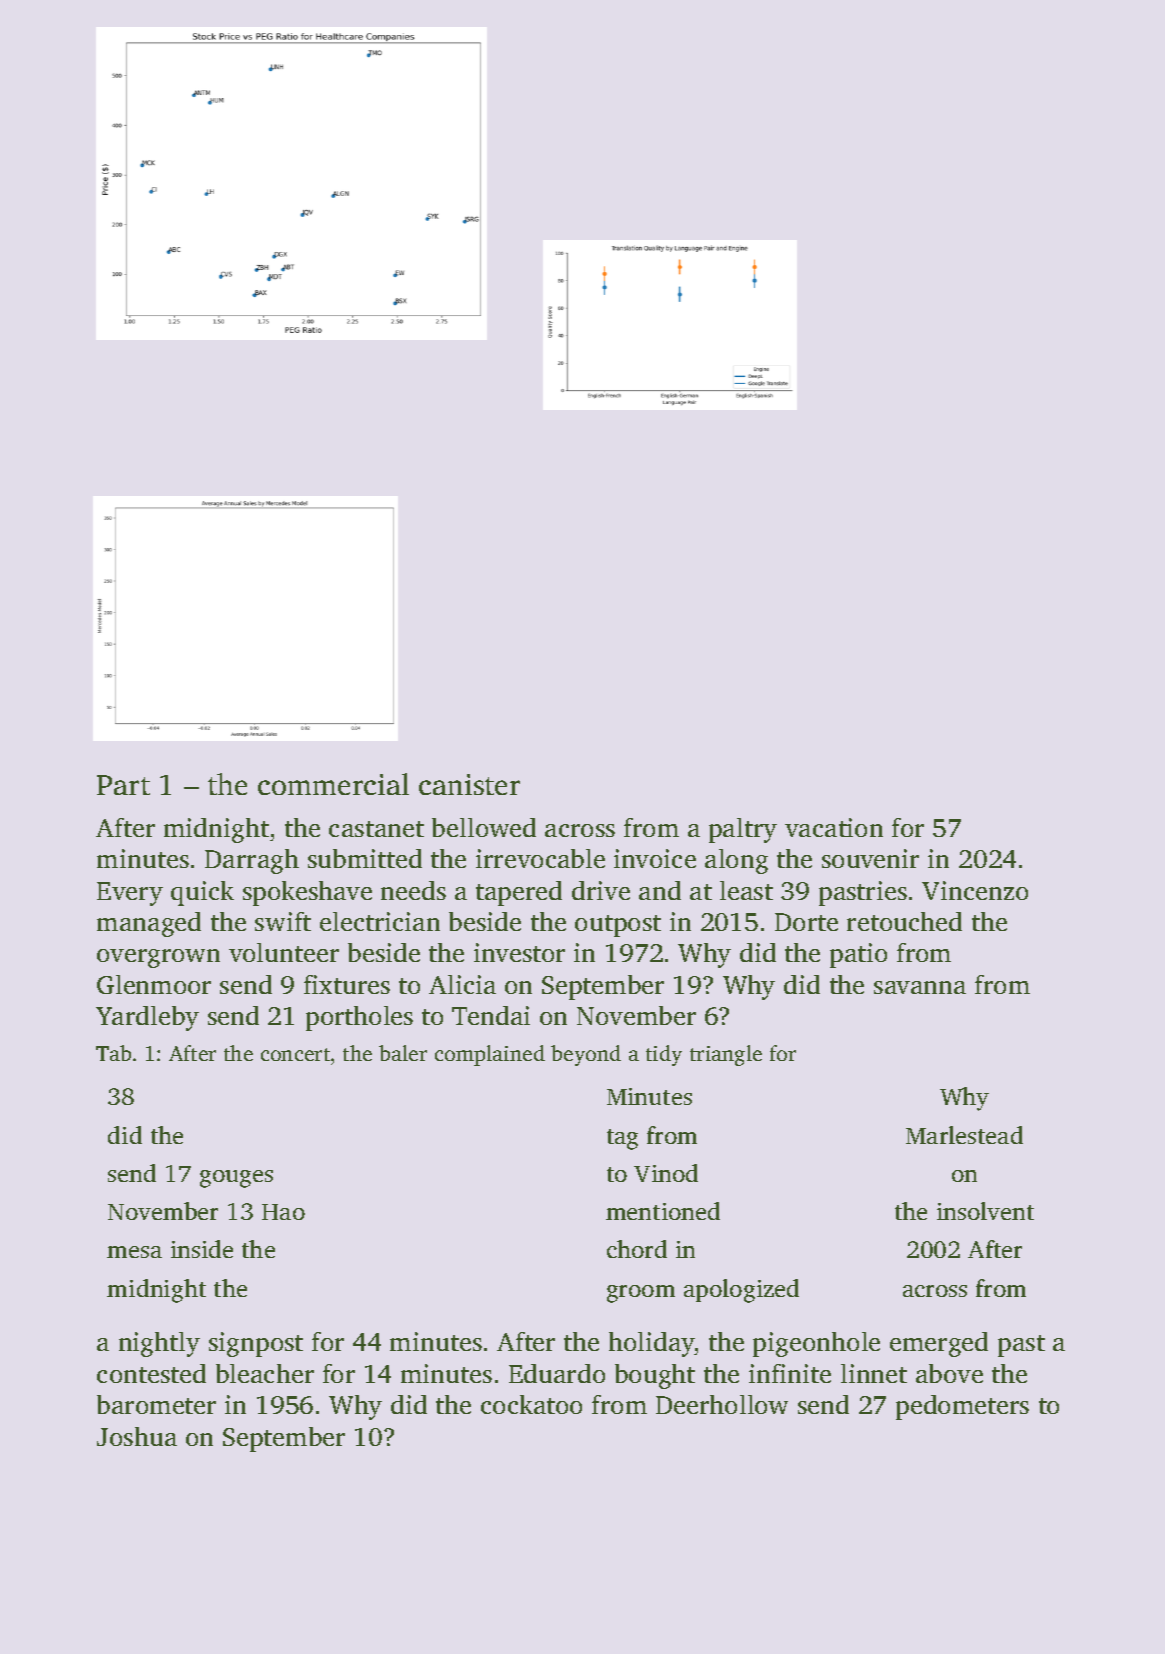  What do you see at coordinates (295, 1054) in the document?
I see `concert` at bounding box center [295, 1054].
